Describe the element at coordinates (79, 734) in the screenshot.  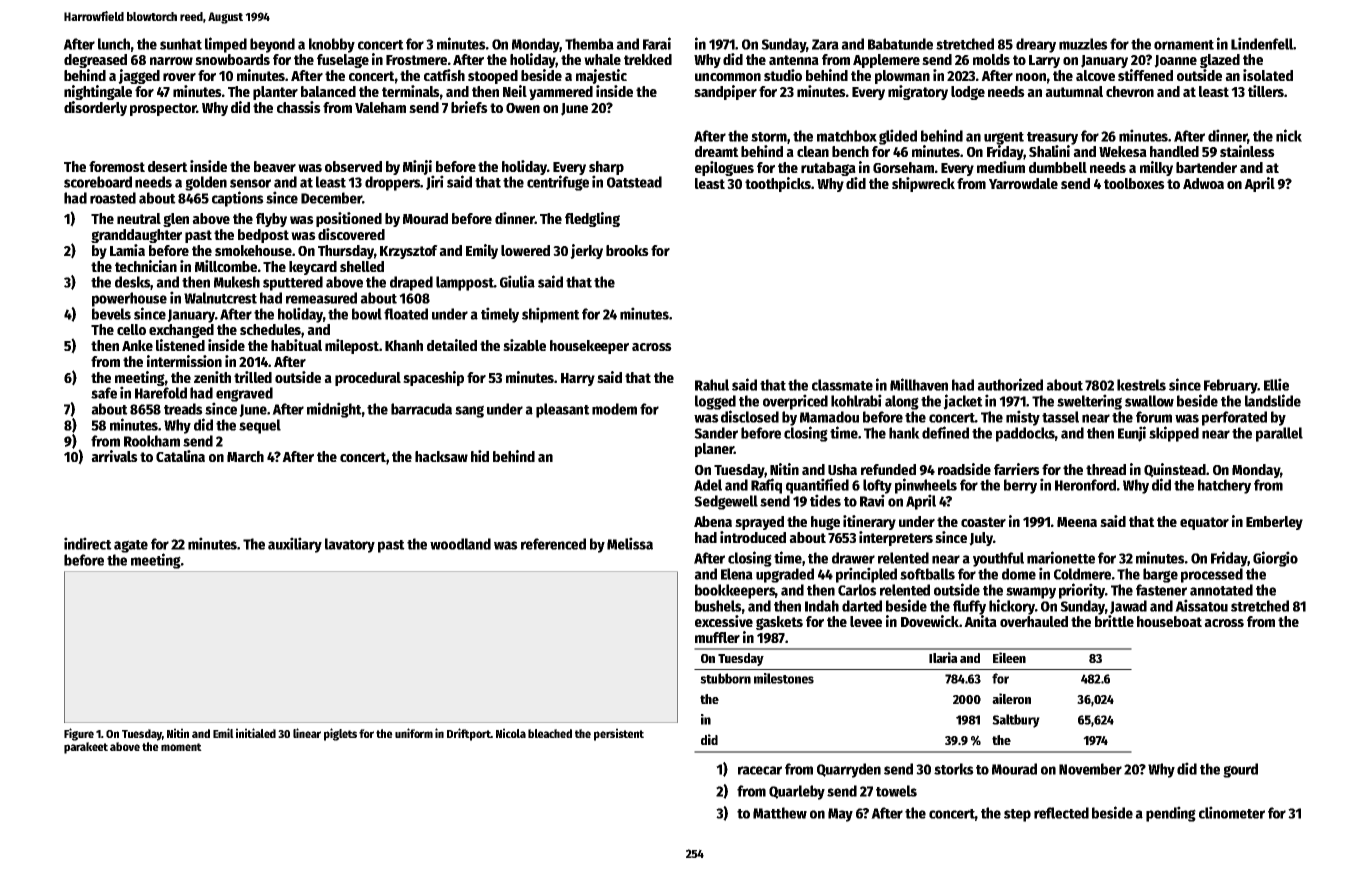
I see `Figure` at that location.
